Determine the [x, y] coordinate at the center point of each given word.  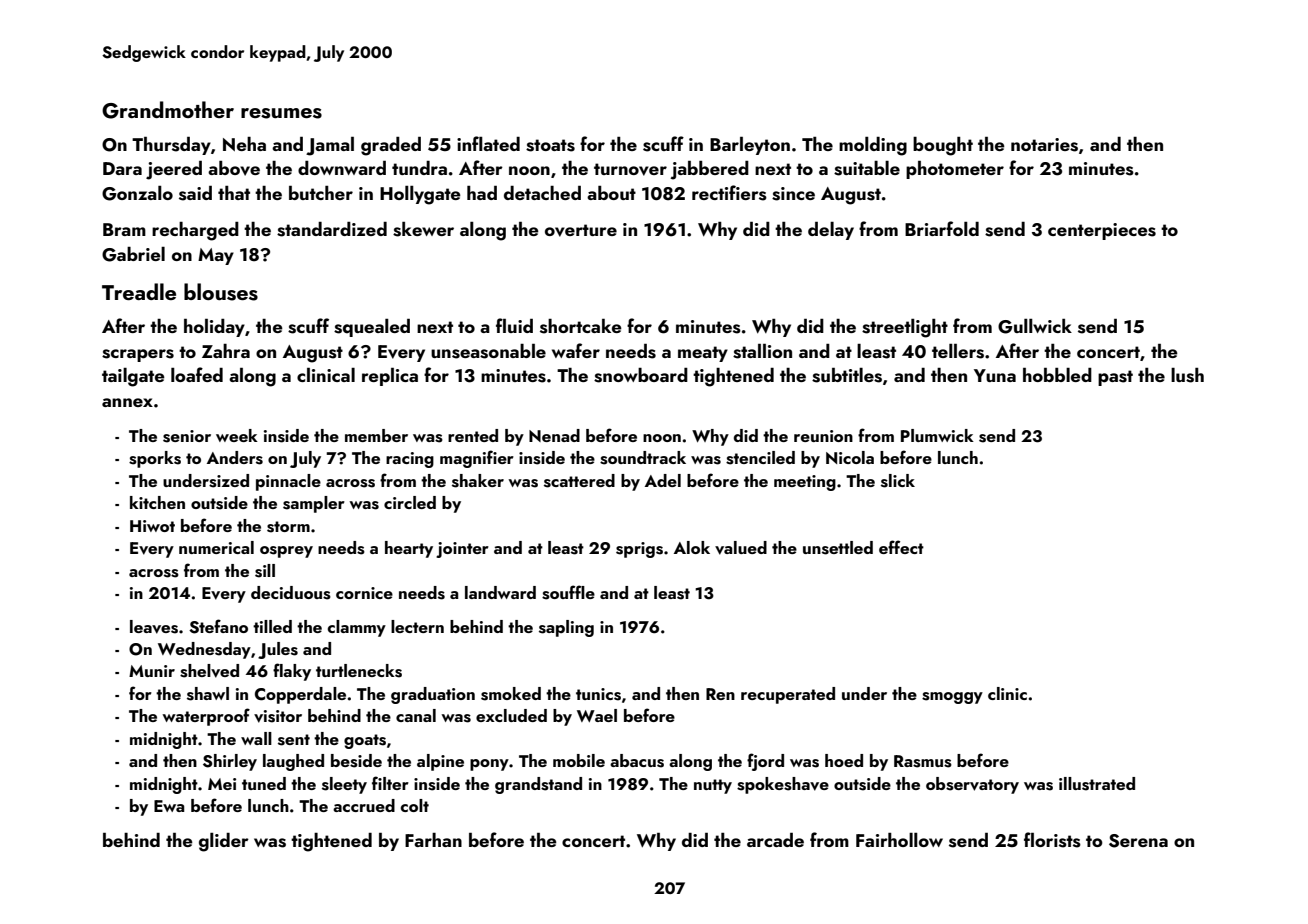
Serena [1138, 841]
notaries [1044, 145]
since [793, 194]
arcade [775, 840]
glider [224, 842]
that [234, 193]
